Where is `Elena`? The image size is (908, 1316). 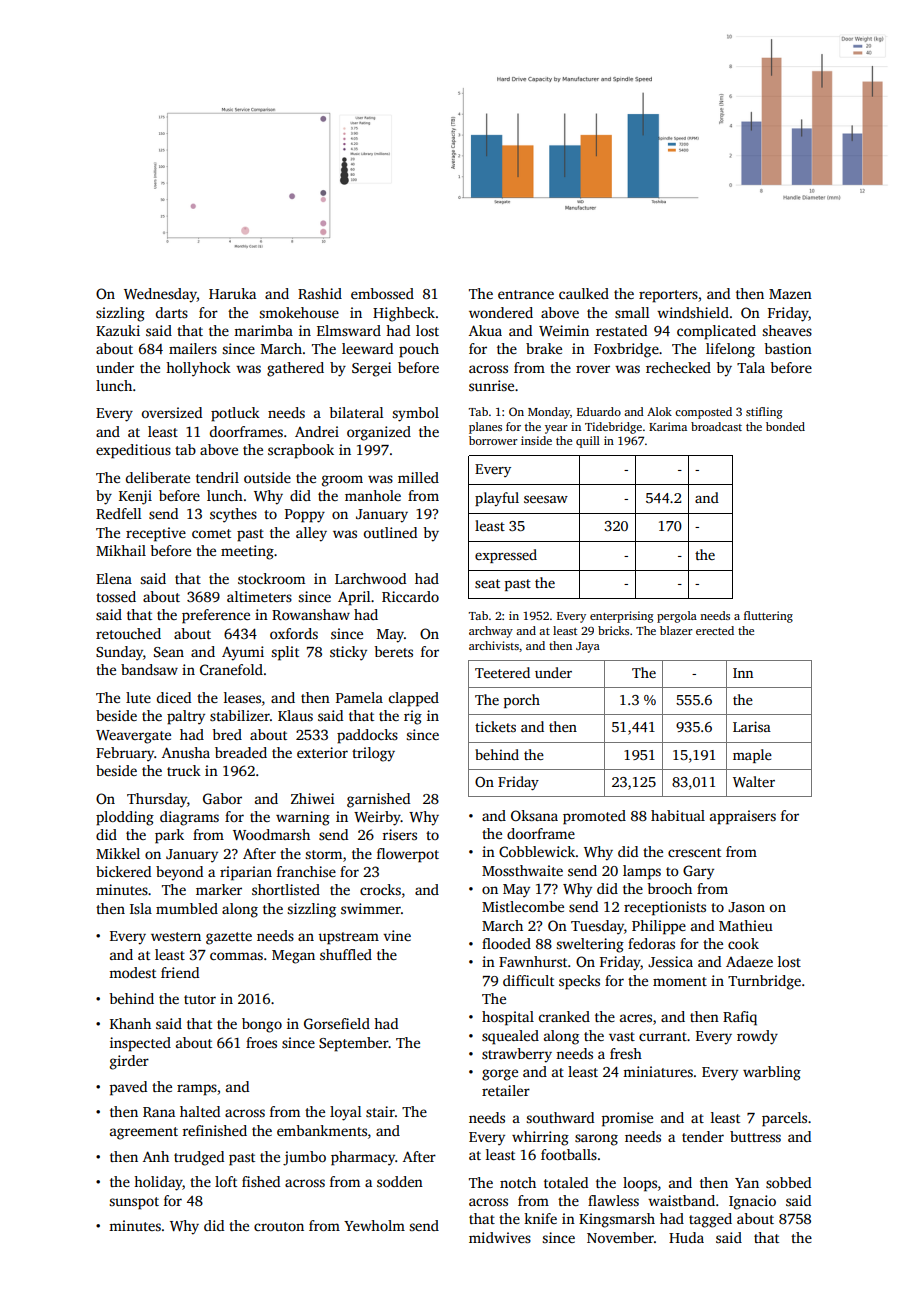
Elena is located at coordinates (114, 578).
